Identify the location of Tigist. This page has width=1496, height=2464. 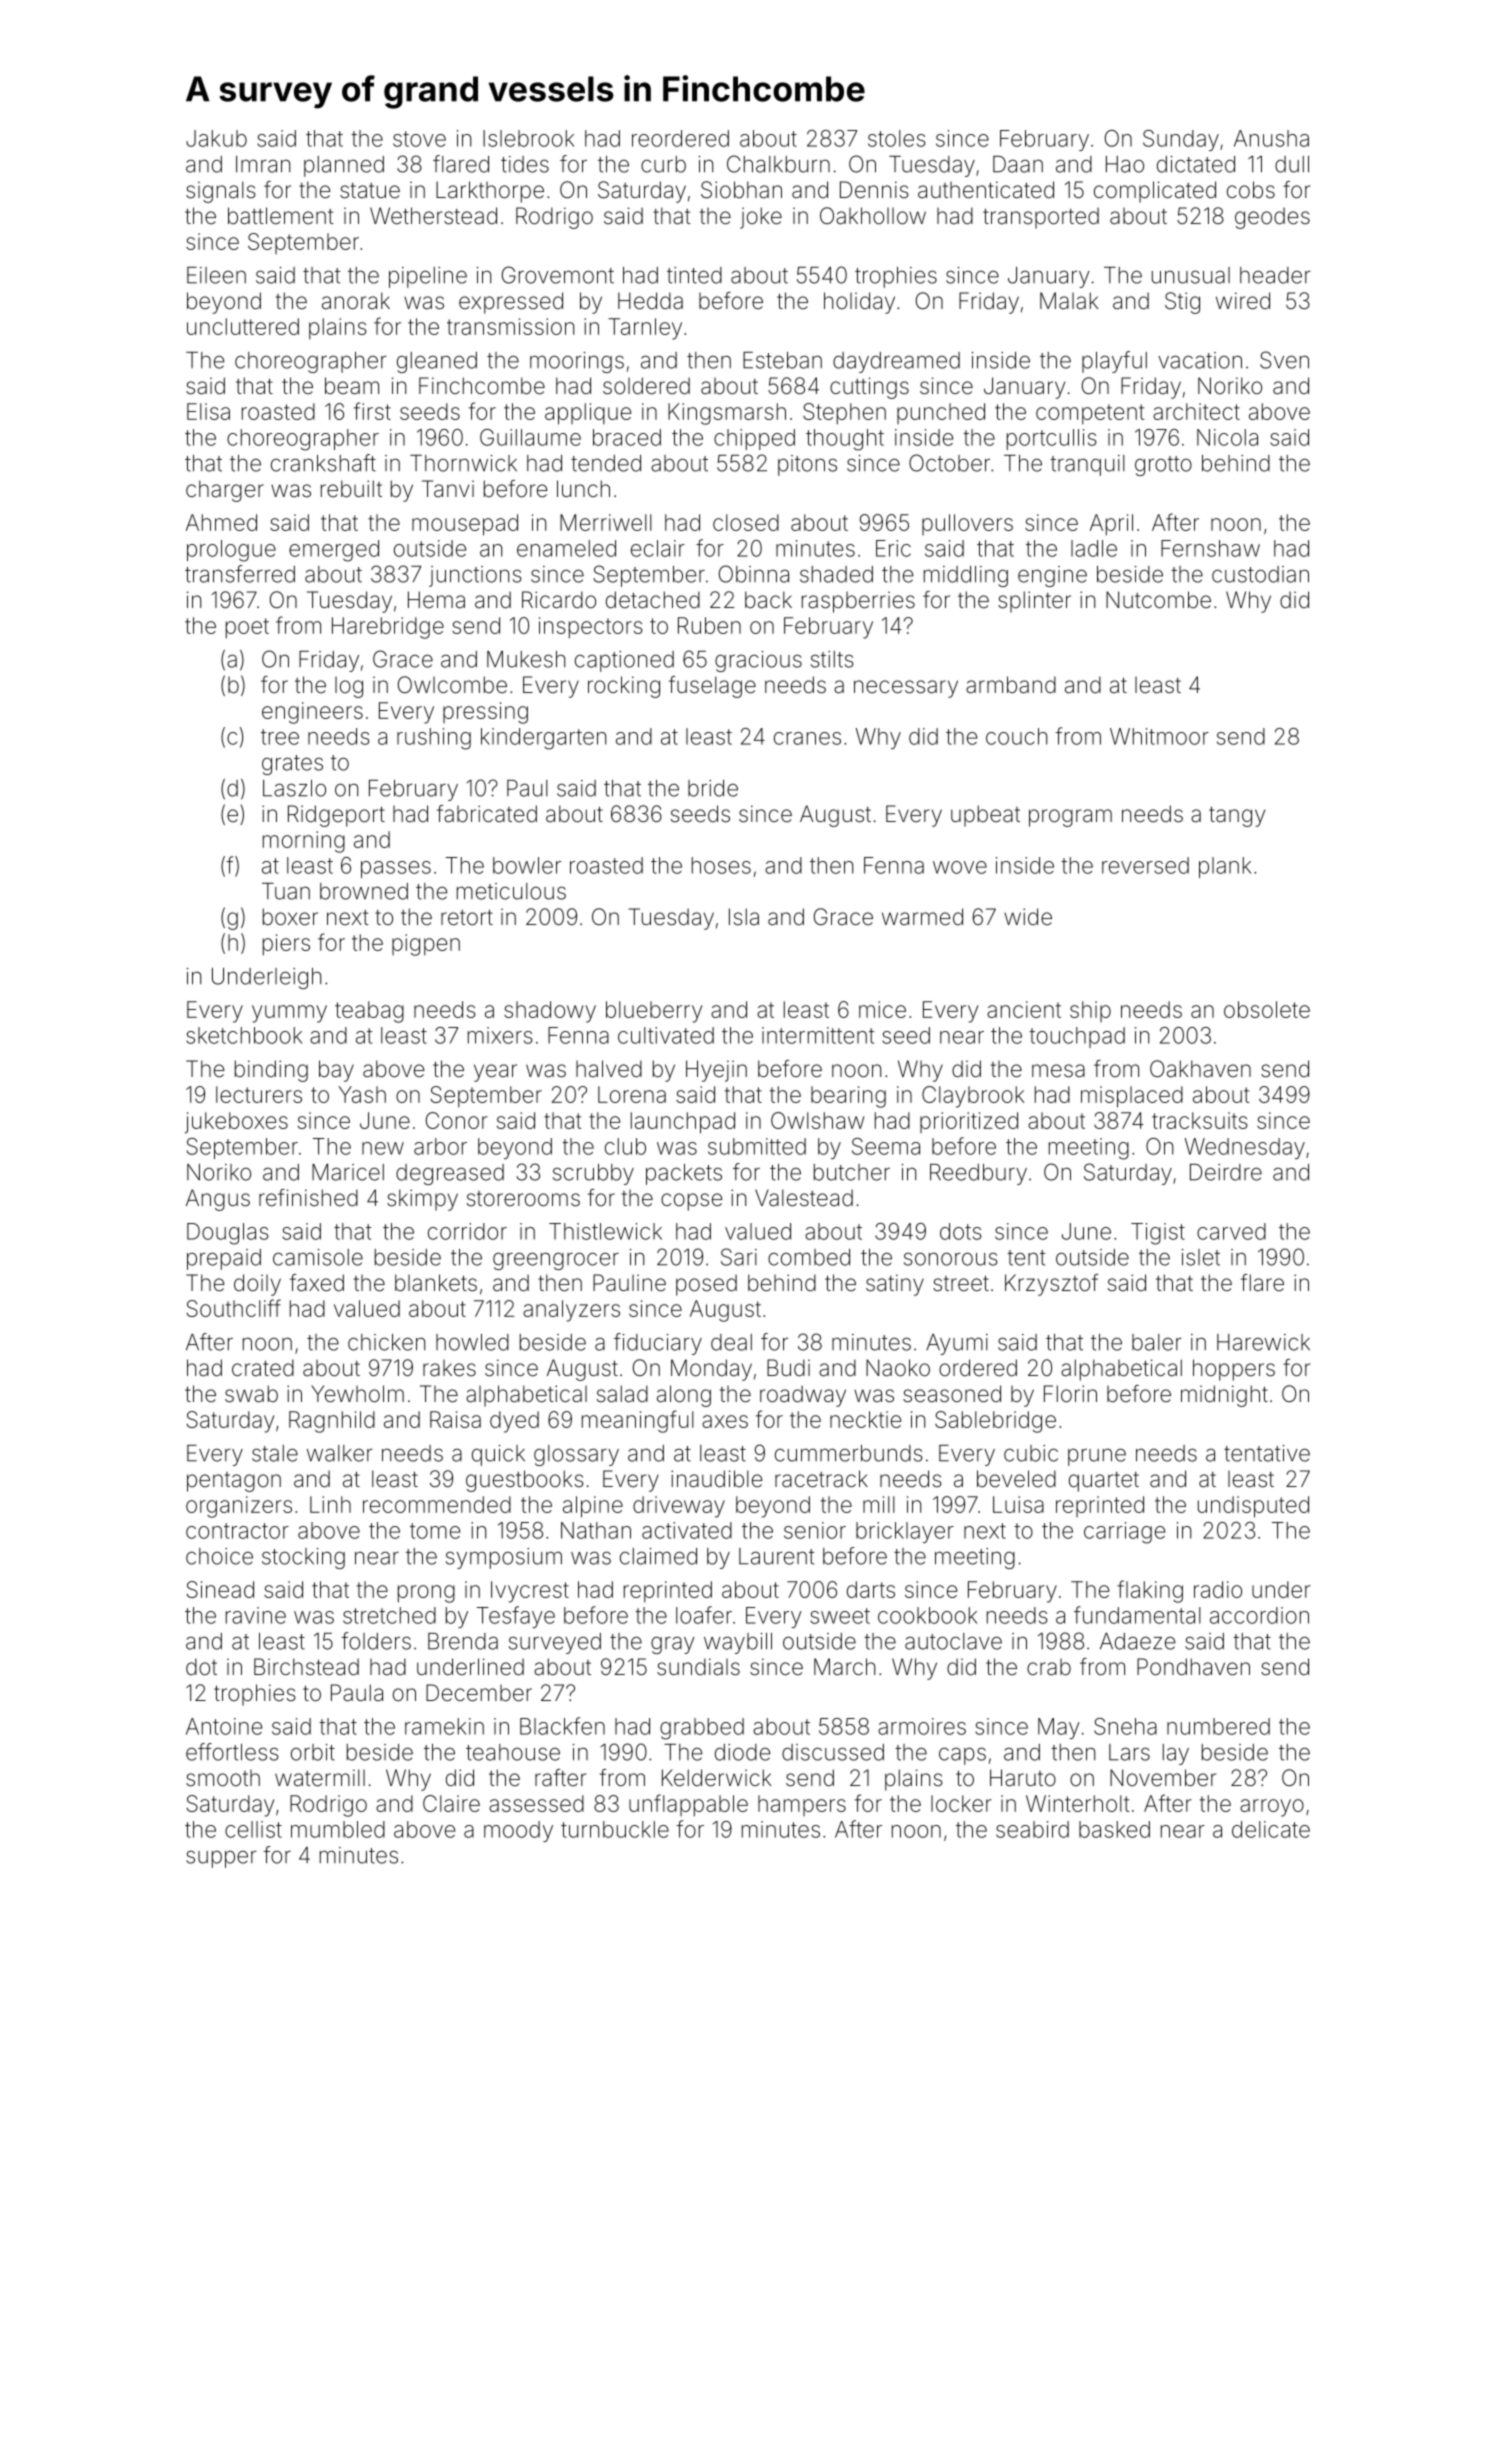
(1158, 1234).
